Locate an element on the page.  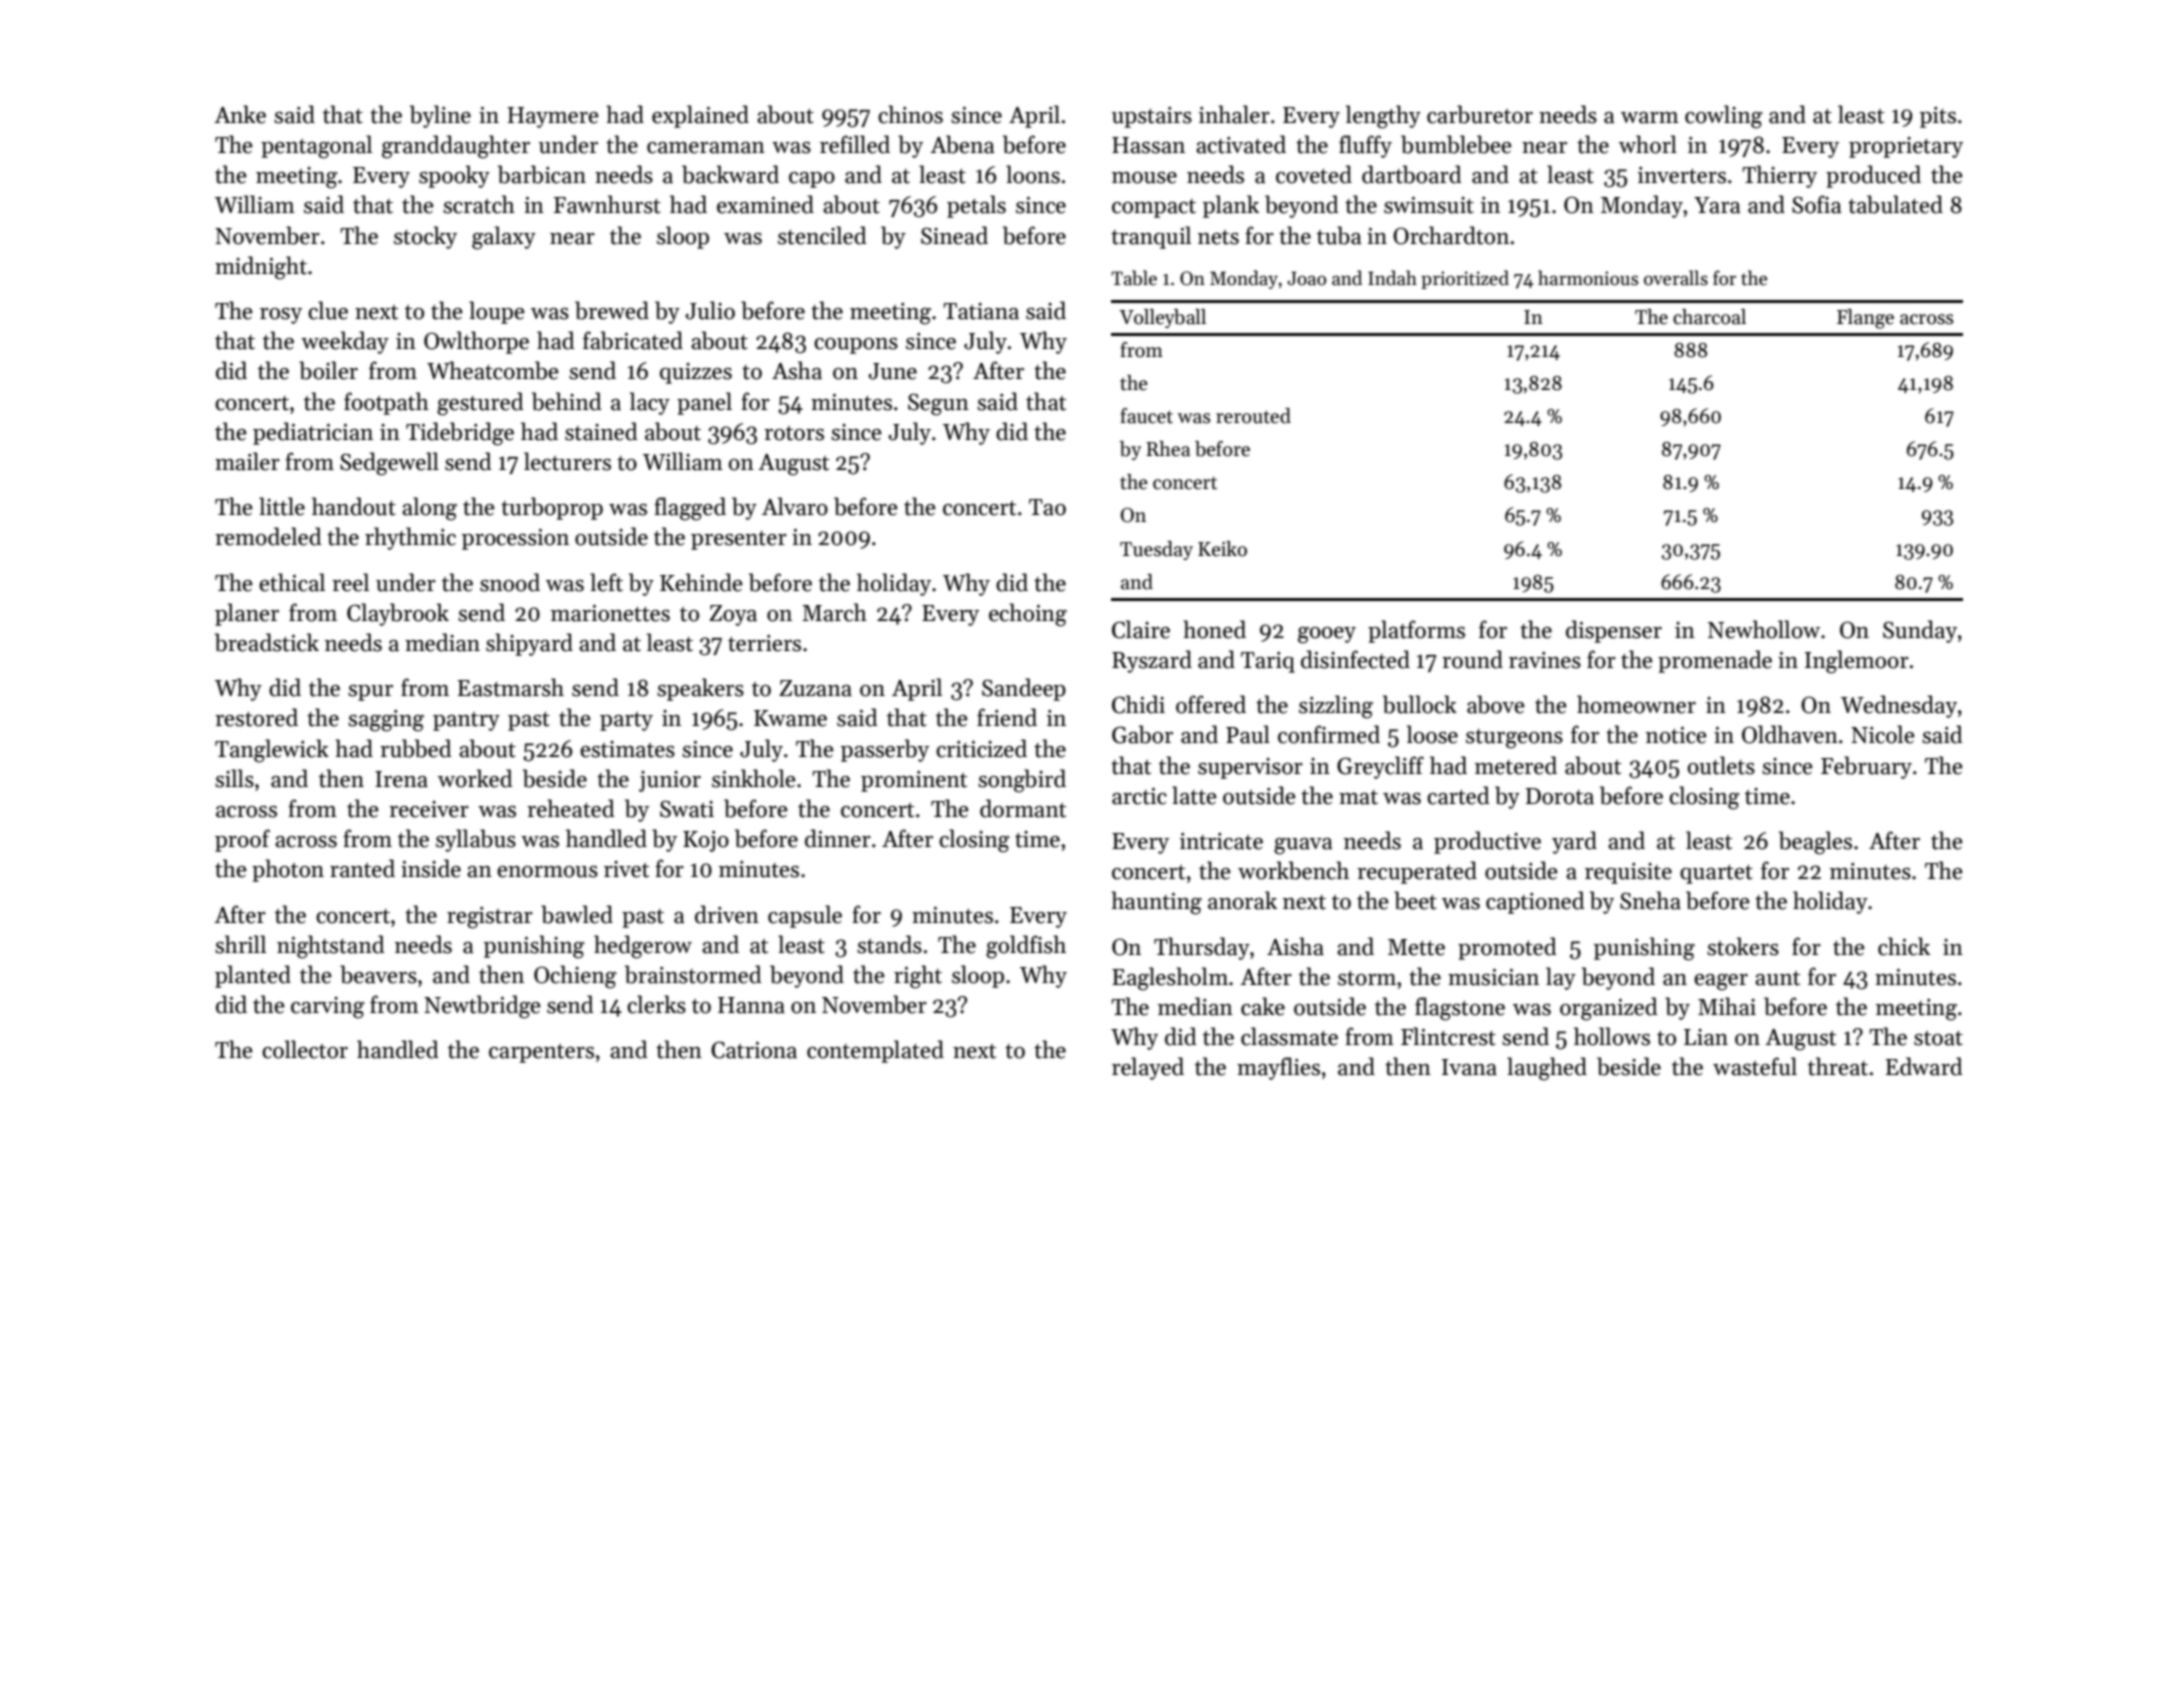
capsule is located at coordinates (805, 916).
